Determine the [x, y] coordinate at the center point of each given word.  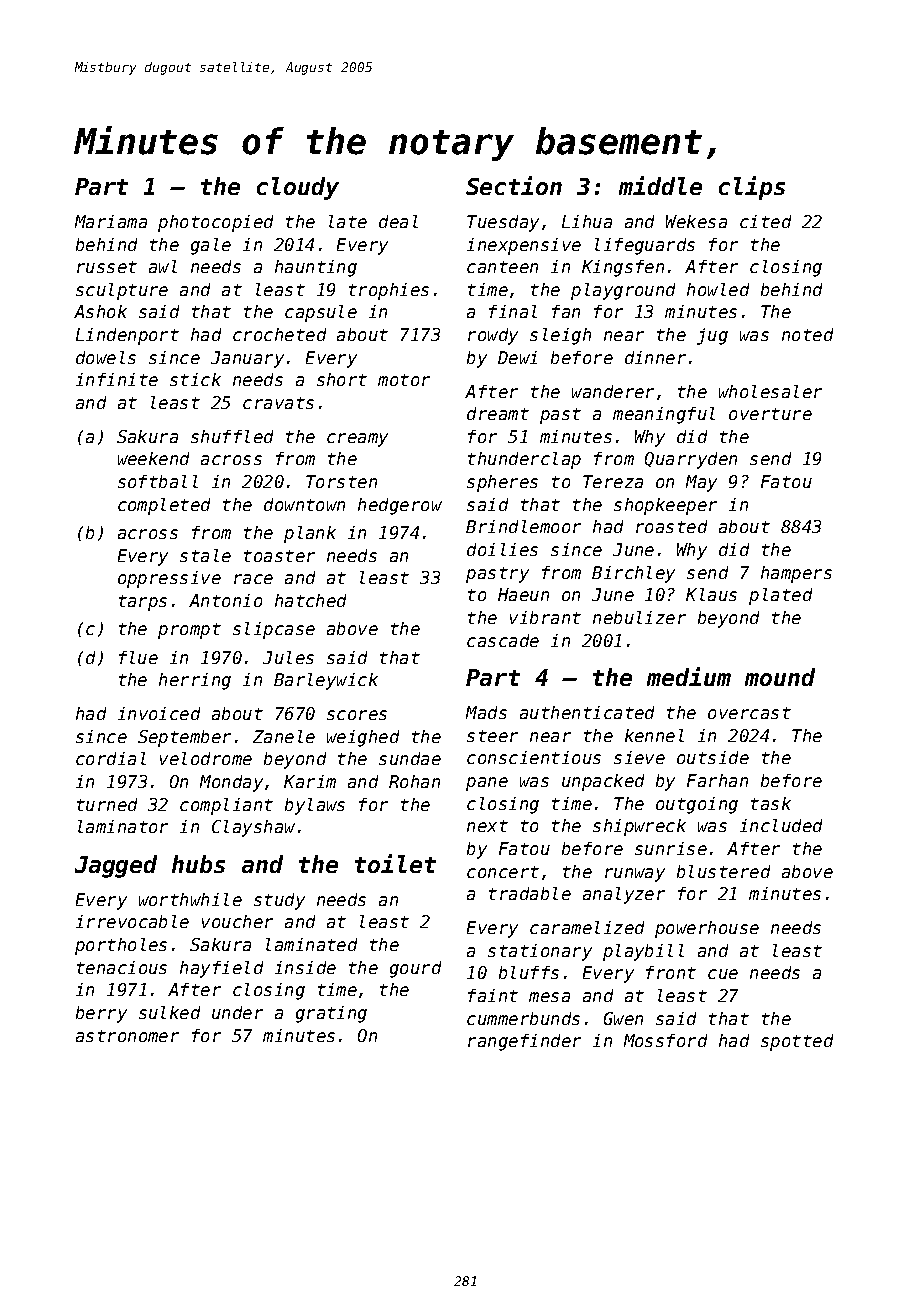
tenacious [122, 967]
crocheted [279, 334]
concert [503, 872]
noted [807, 334]
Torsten [341, 481]
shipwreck [639, 827]
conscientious [534, 757]
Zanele [284, 736]
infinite [117, 379]
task [771, 803]
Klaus [711, 594]
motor [404, 380]
